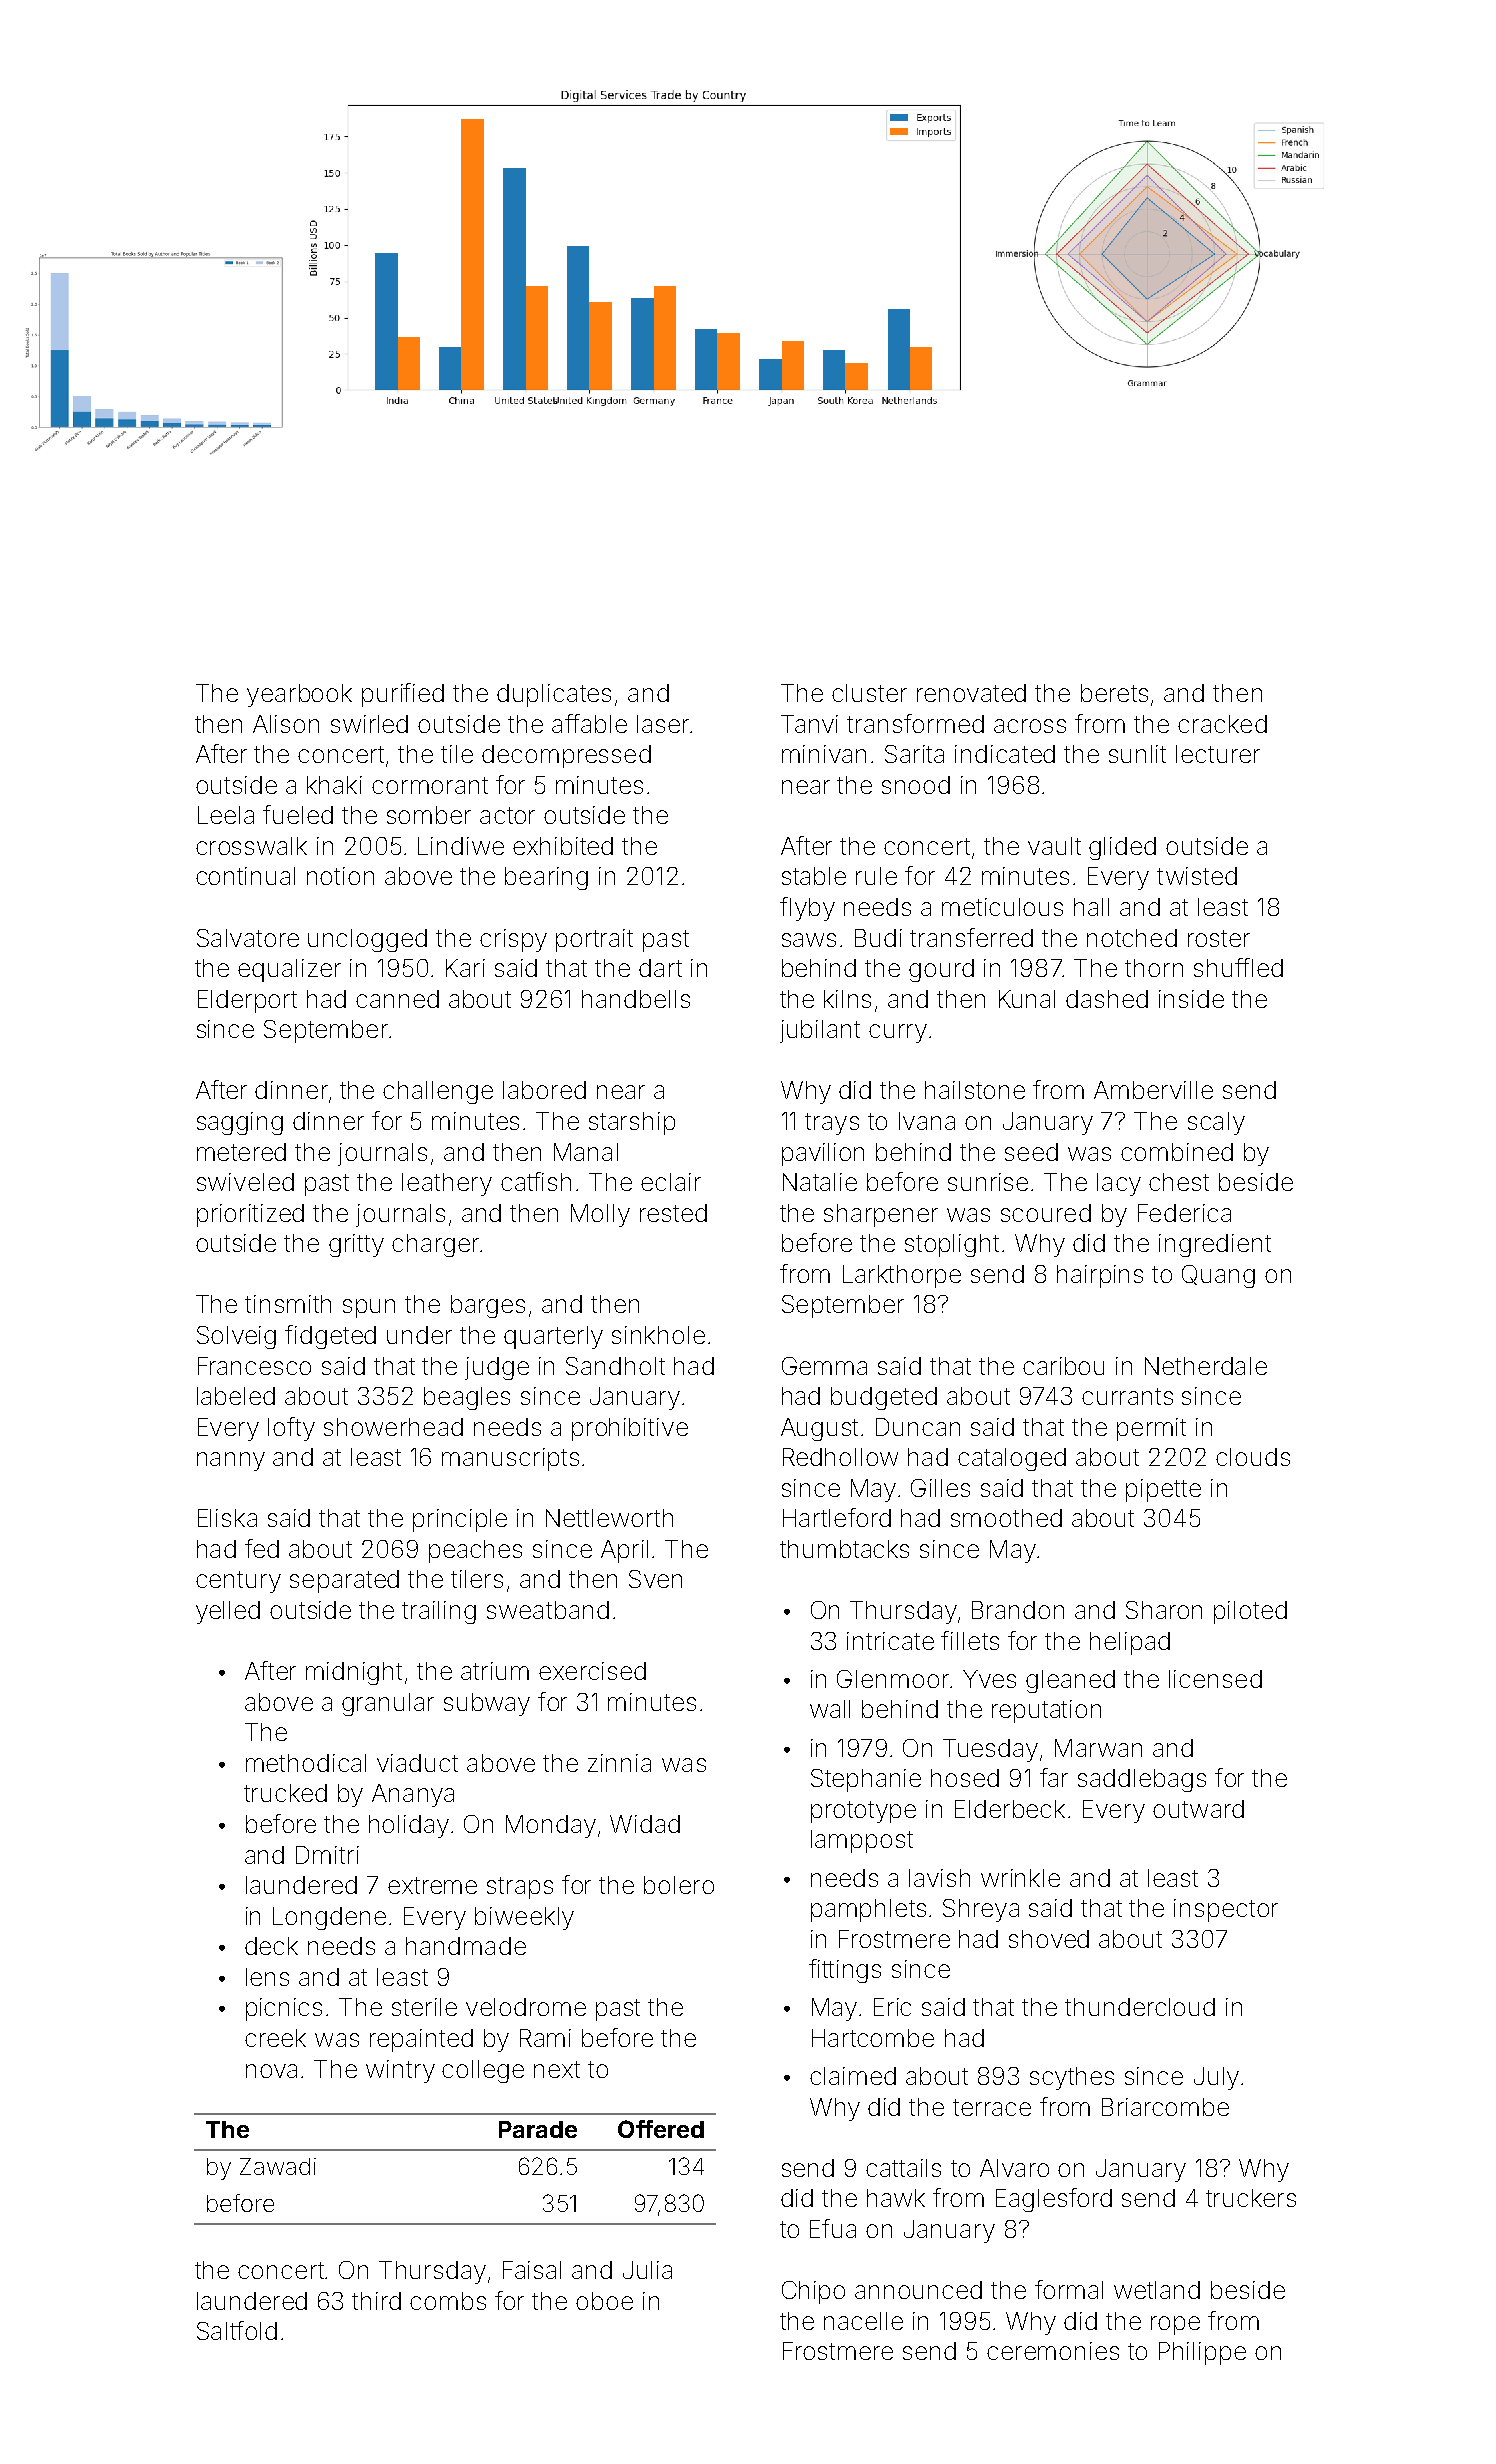 This document has height=2464, width=1496. What do you see at coordinates (271, 1946) in the document?
I see `deck` at bounding box center [271, 1946].
